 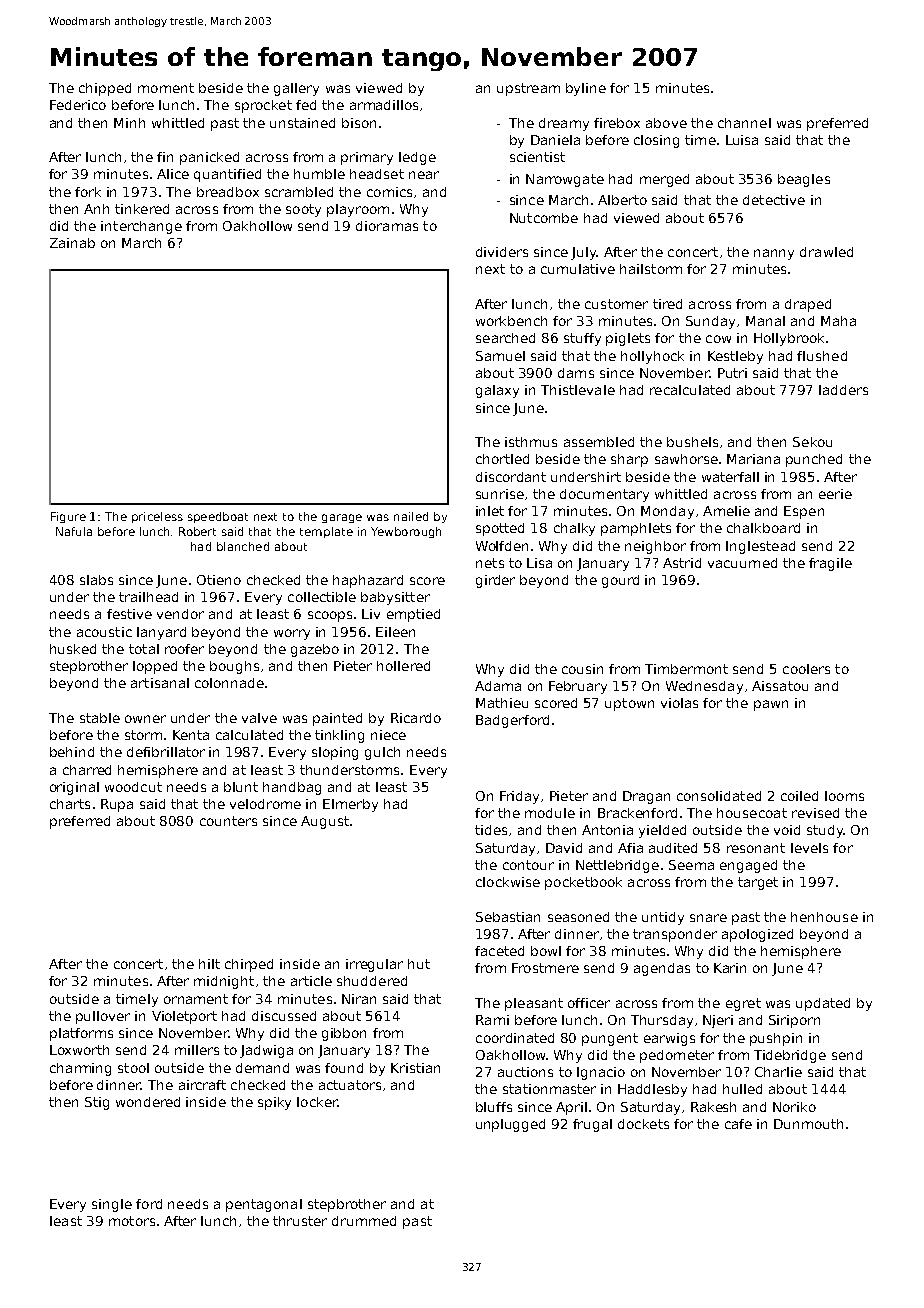 What do you see at coordinates (184, 649) in the screenshot?
I see `roofer` at bounding box center [184, 649].
